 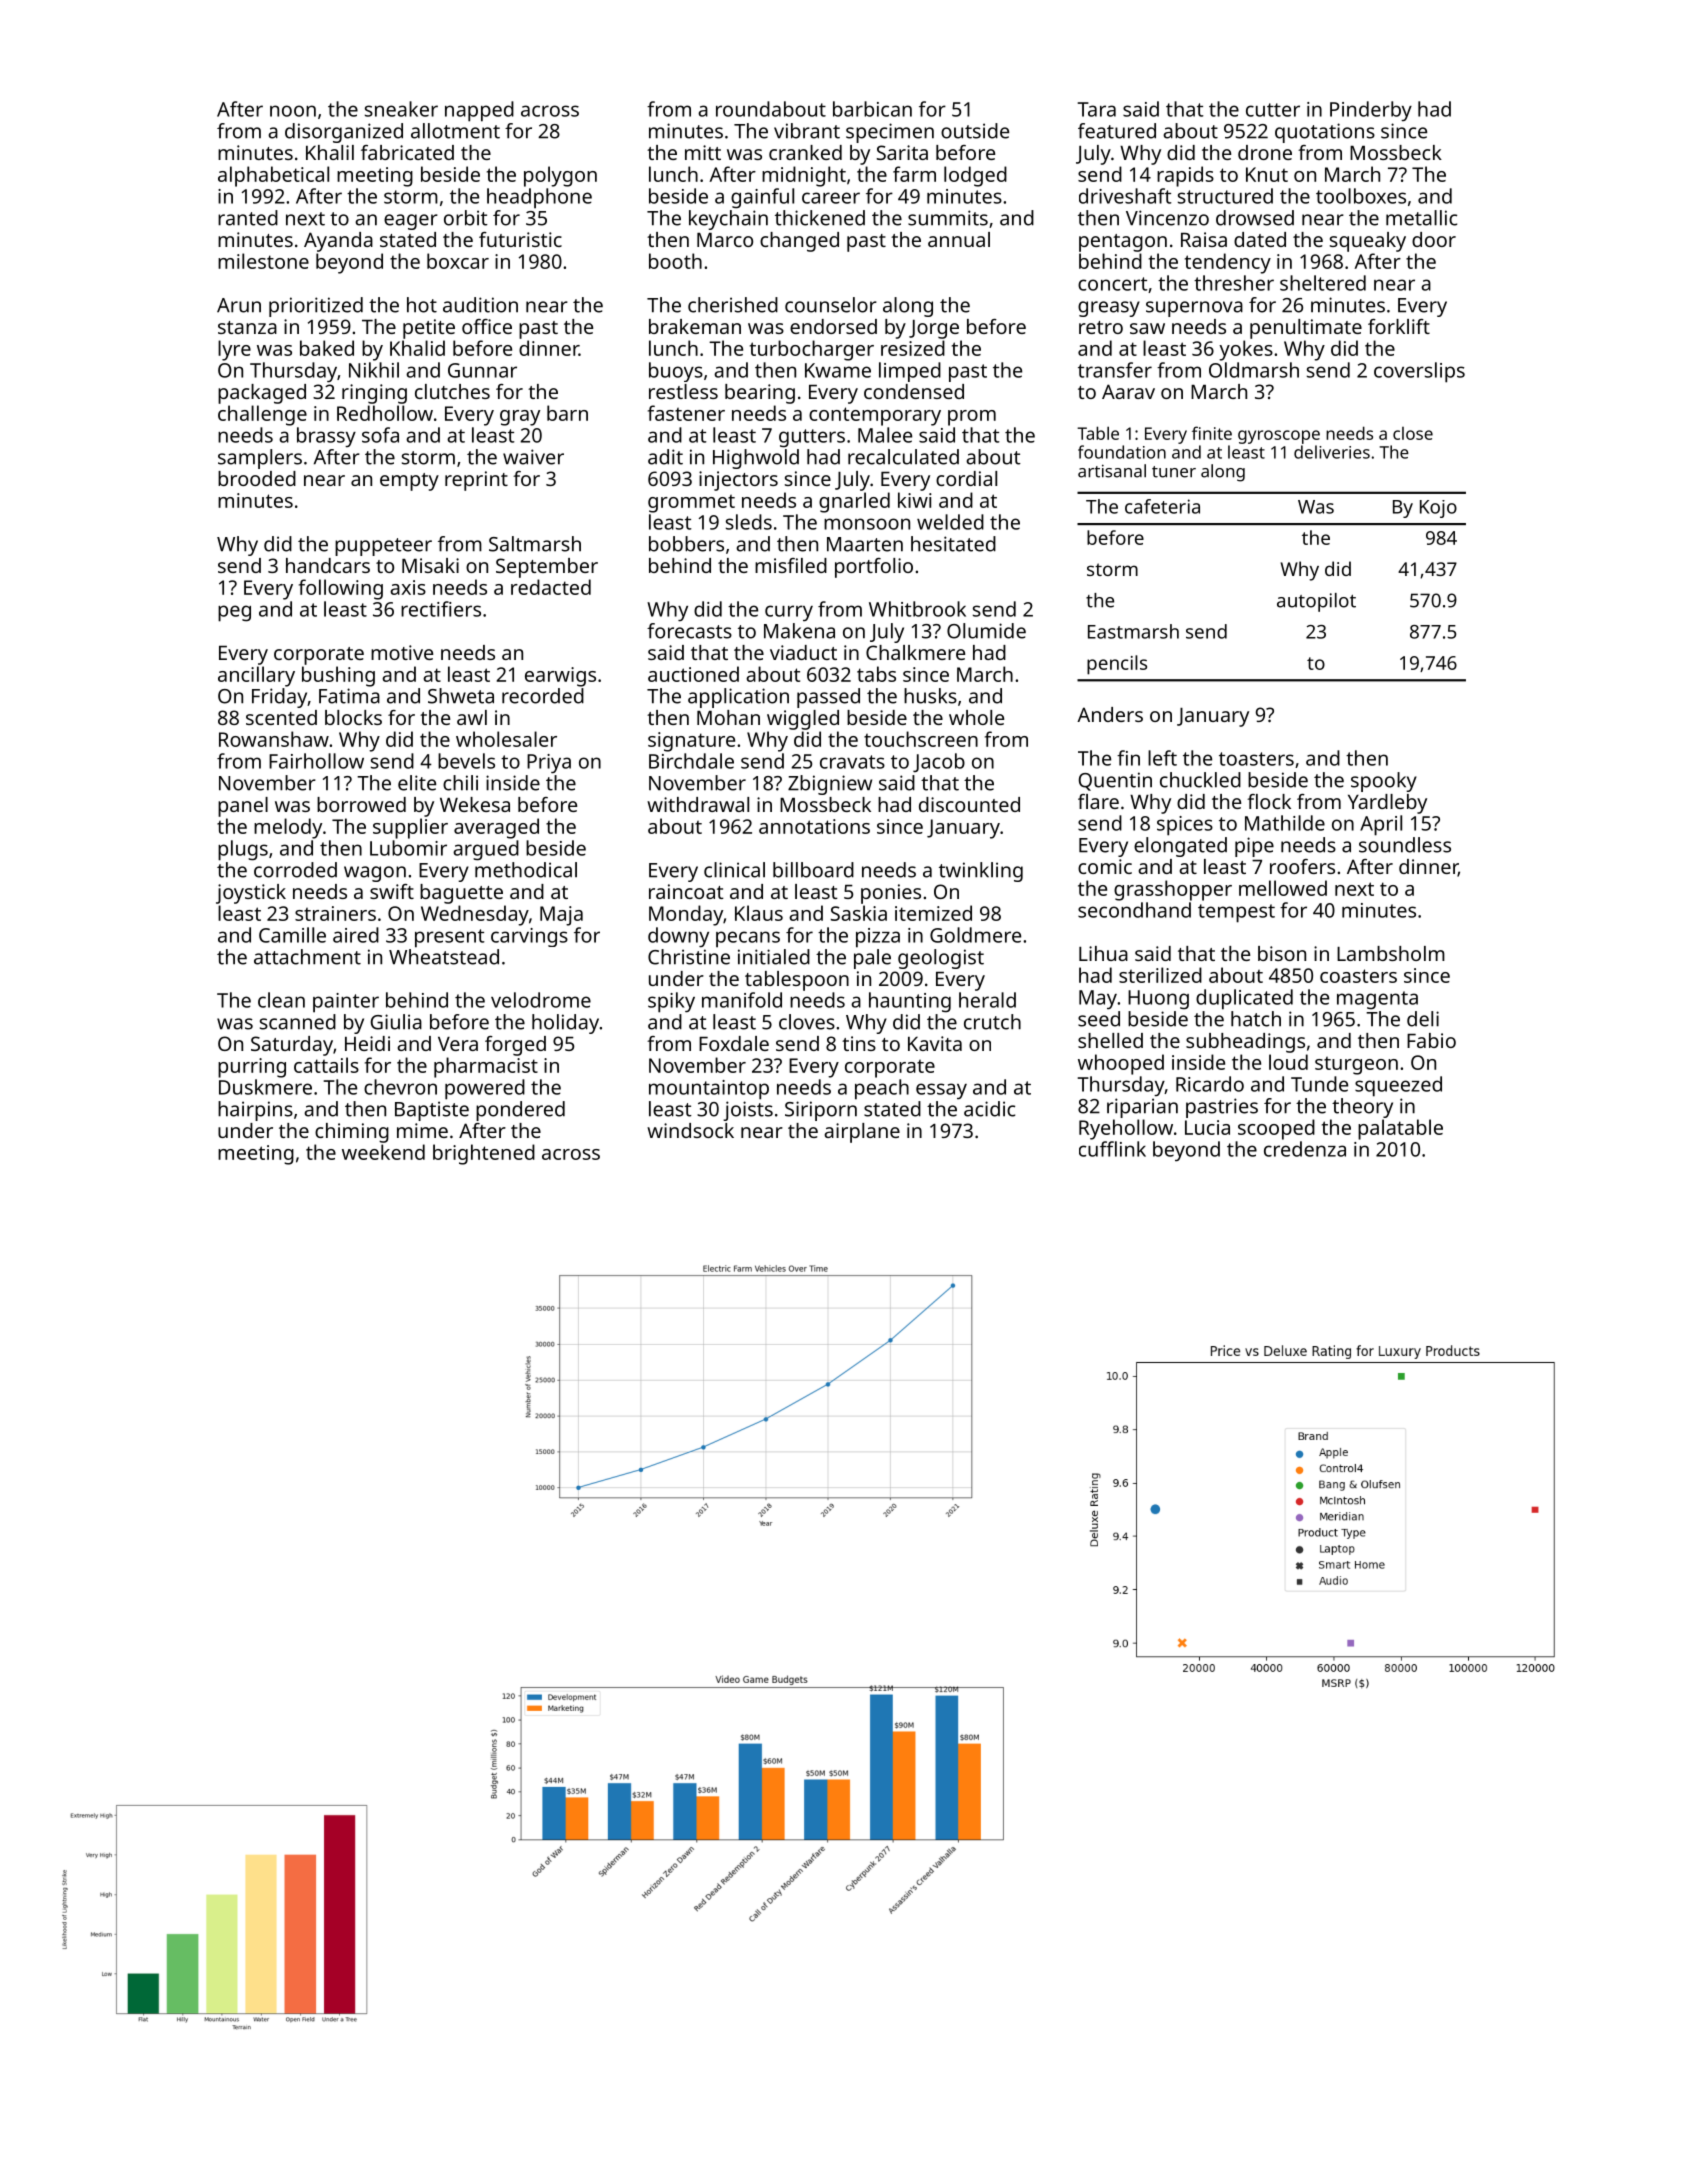 What do you see at coordinates (1285, 823) in the document?
I see `Mathilde` at bounding box center [1285, 823].
